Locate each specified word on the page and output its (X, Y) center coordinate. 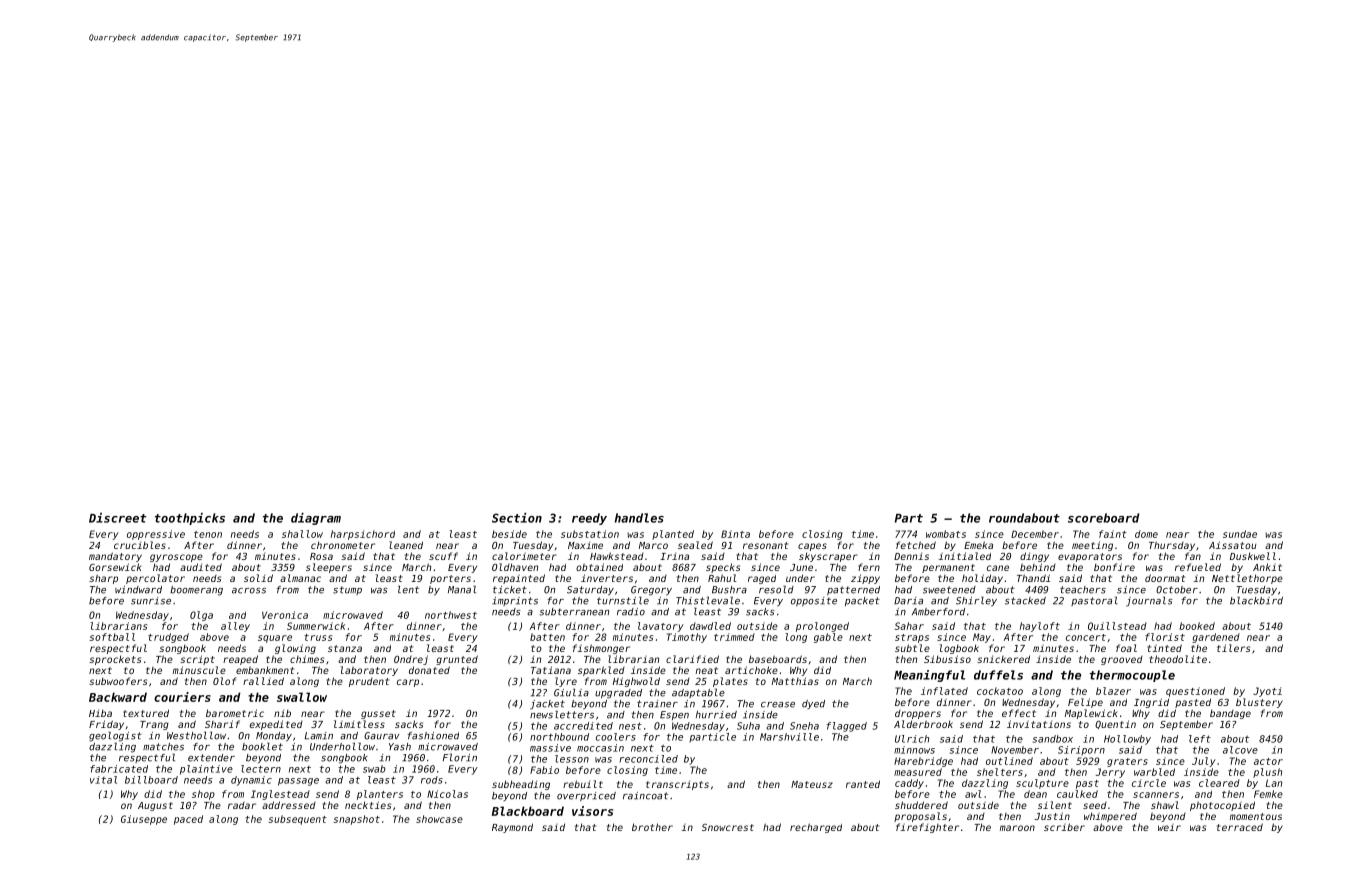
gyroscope (176, 558)
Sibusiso (947, 659)
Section (517, 518)
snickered (1003, 659)
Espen (674, 715)
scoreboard (1103, 518)
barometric (235, 713)
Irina (674, 556)
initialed (964, 556)
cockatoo (1000, 691)
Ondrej (411, 660)
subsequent (298, 820)
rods (432, 780)
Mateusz (812, 784)
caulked (1077, 794)
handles (639, 518)
